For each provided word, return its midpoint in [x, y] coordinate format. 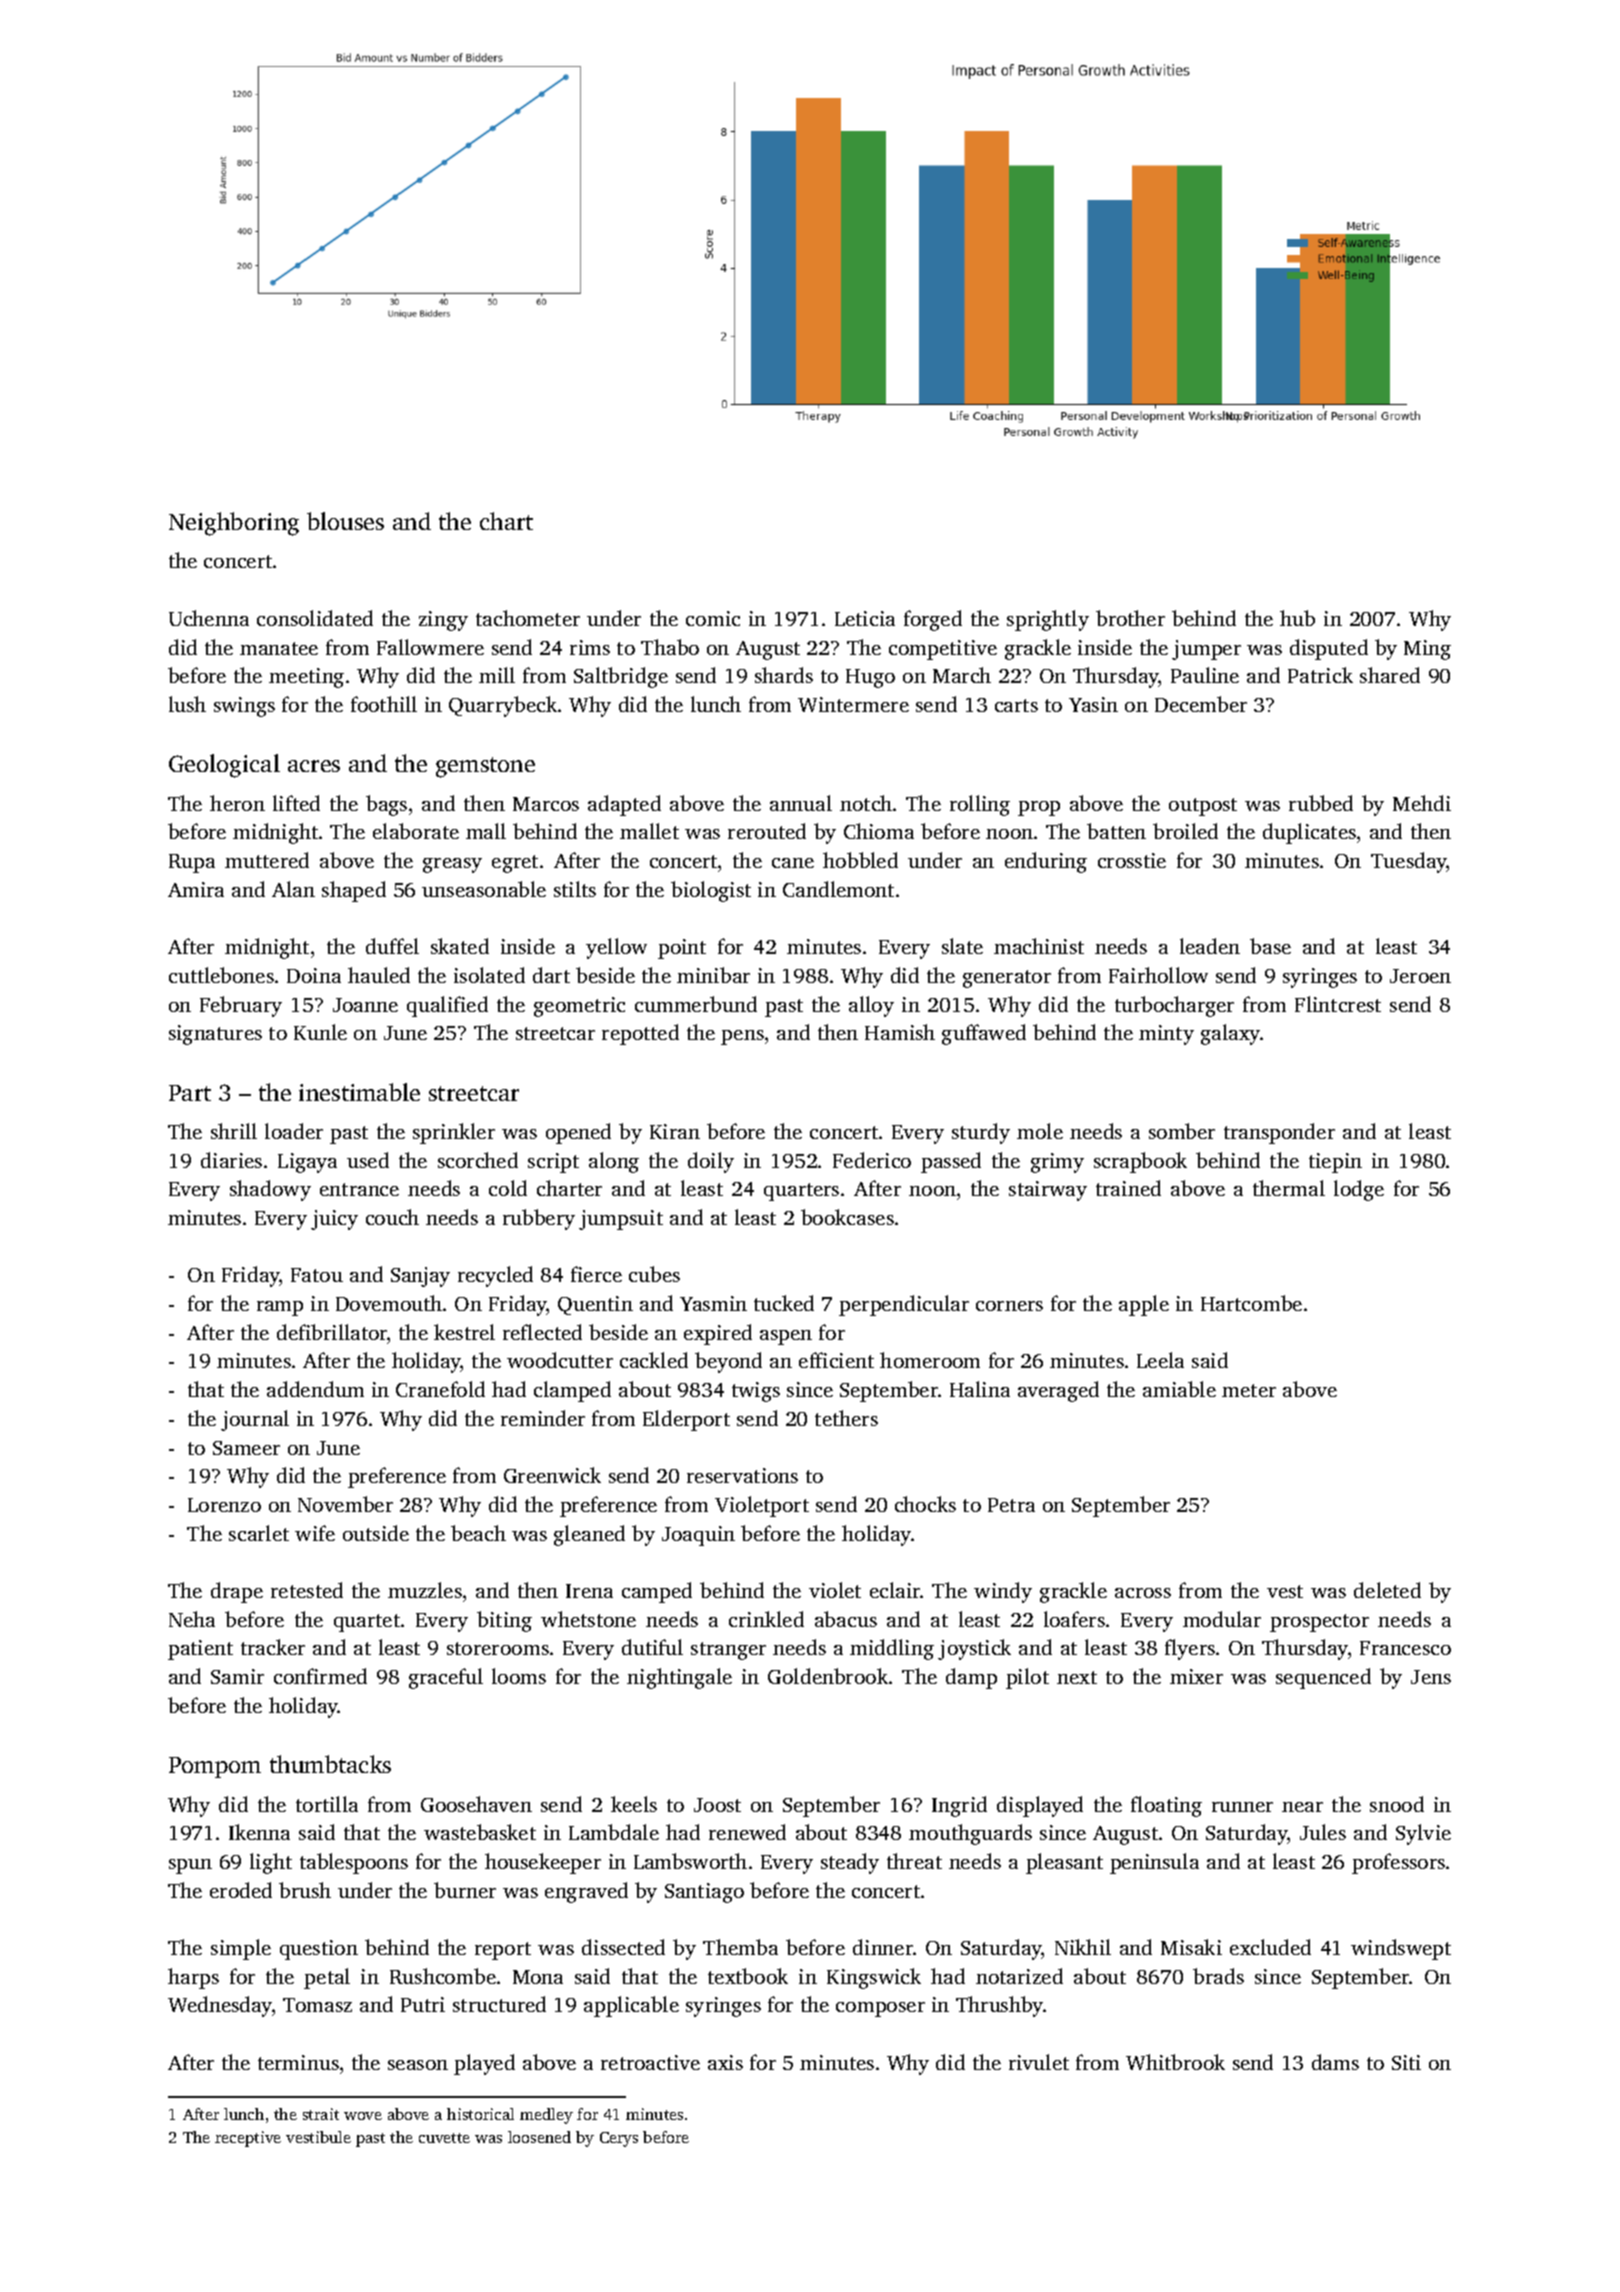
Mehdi [1422, 803]
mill [497, 675]
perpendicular [904, 1305]
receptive [248, 2139]
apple [1144, 1305]
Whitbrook [1175, 2062]
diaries [231, 1160]
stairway [1048, 1191]
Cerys [619, 2139]
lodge [1359, 1190]
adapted [624, 805]
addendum [315, 1389]
